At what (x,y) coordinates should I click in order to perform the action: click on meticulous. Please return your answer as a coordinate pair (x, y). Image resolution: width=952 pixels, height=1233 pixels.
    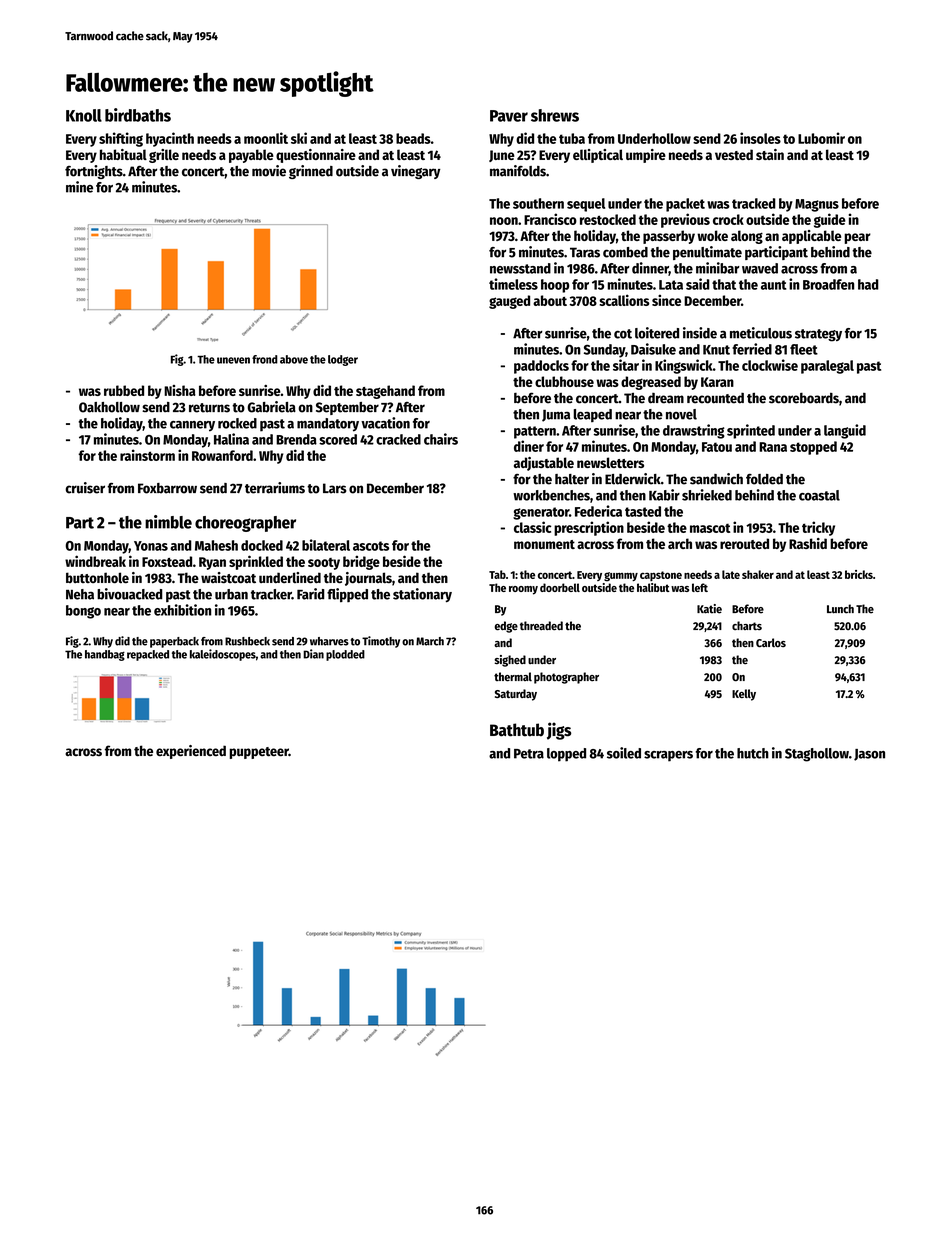
    Looking at the image, I should click on (761, 333).
